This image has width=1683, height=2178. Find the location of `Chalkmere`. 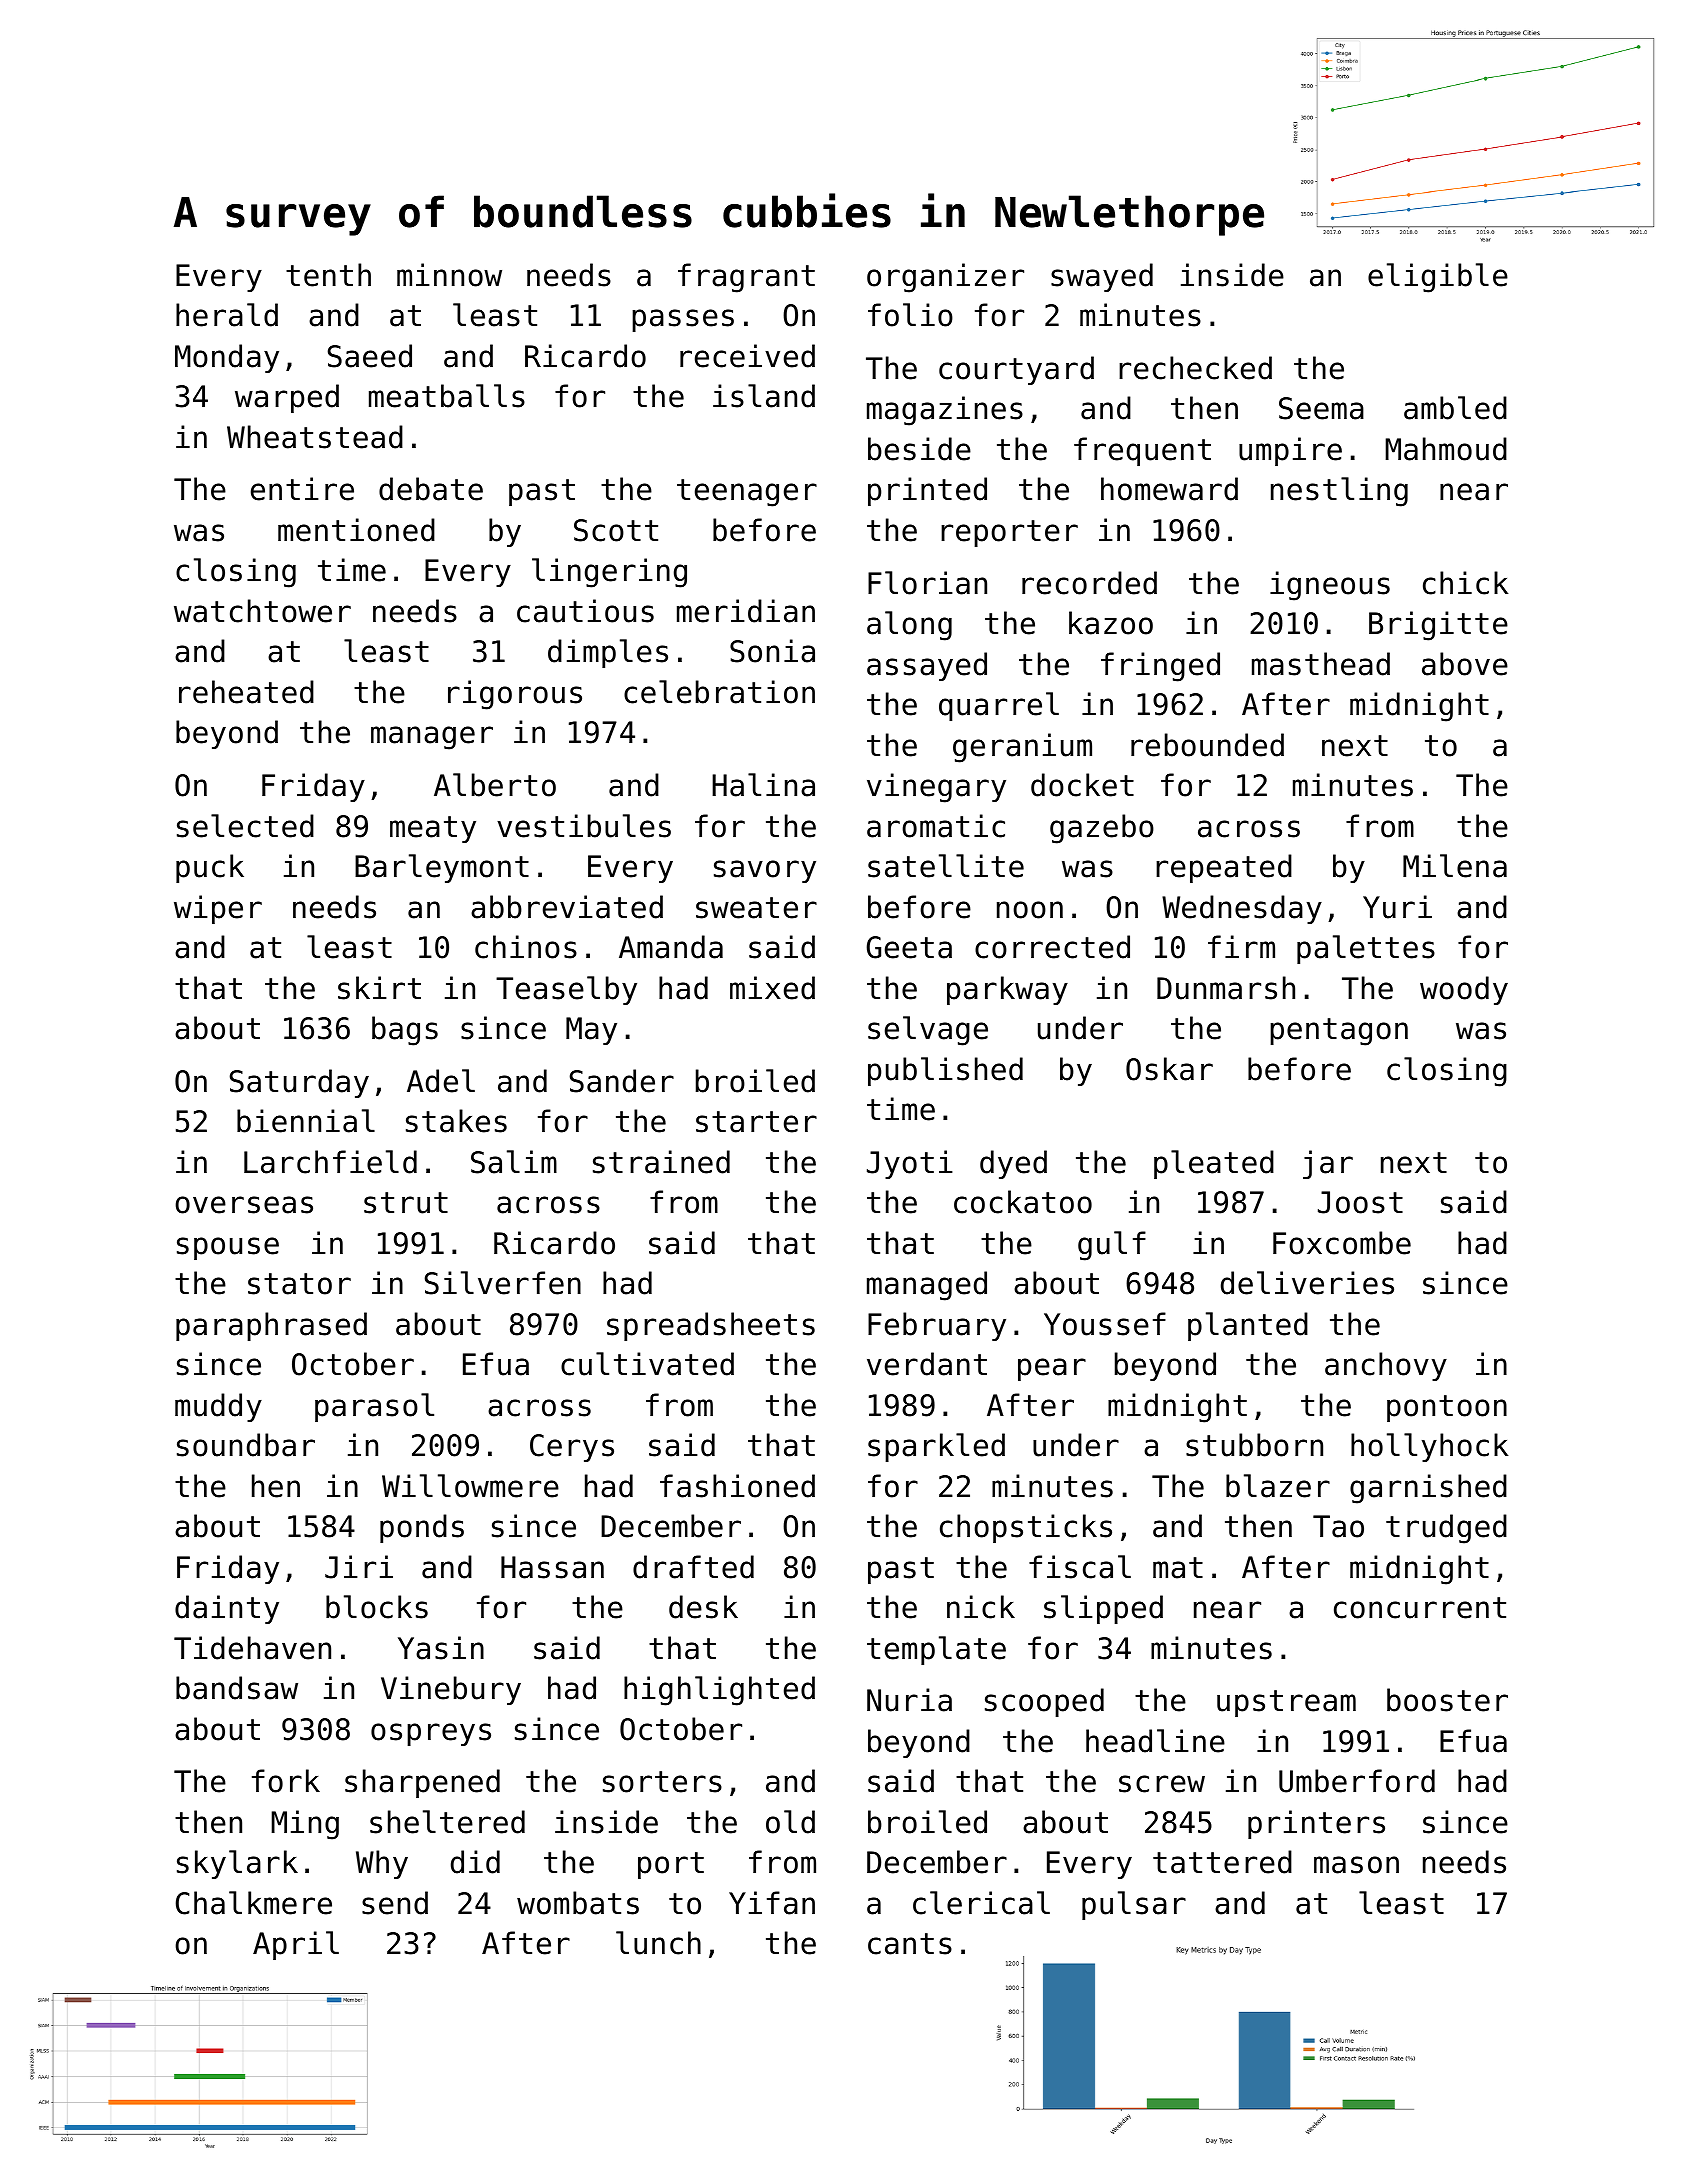

Chalkmere is located at coordinates (254, 1903).
